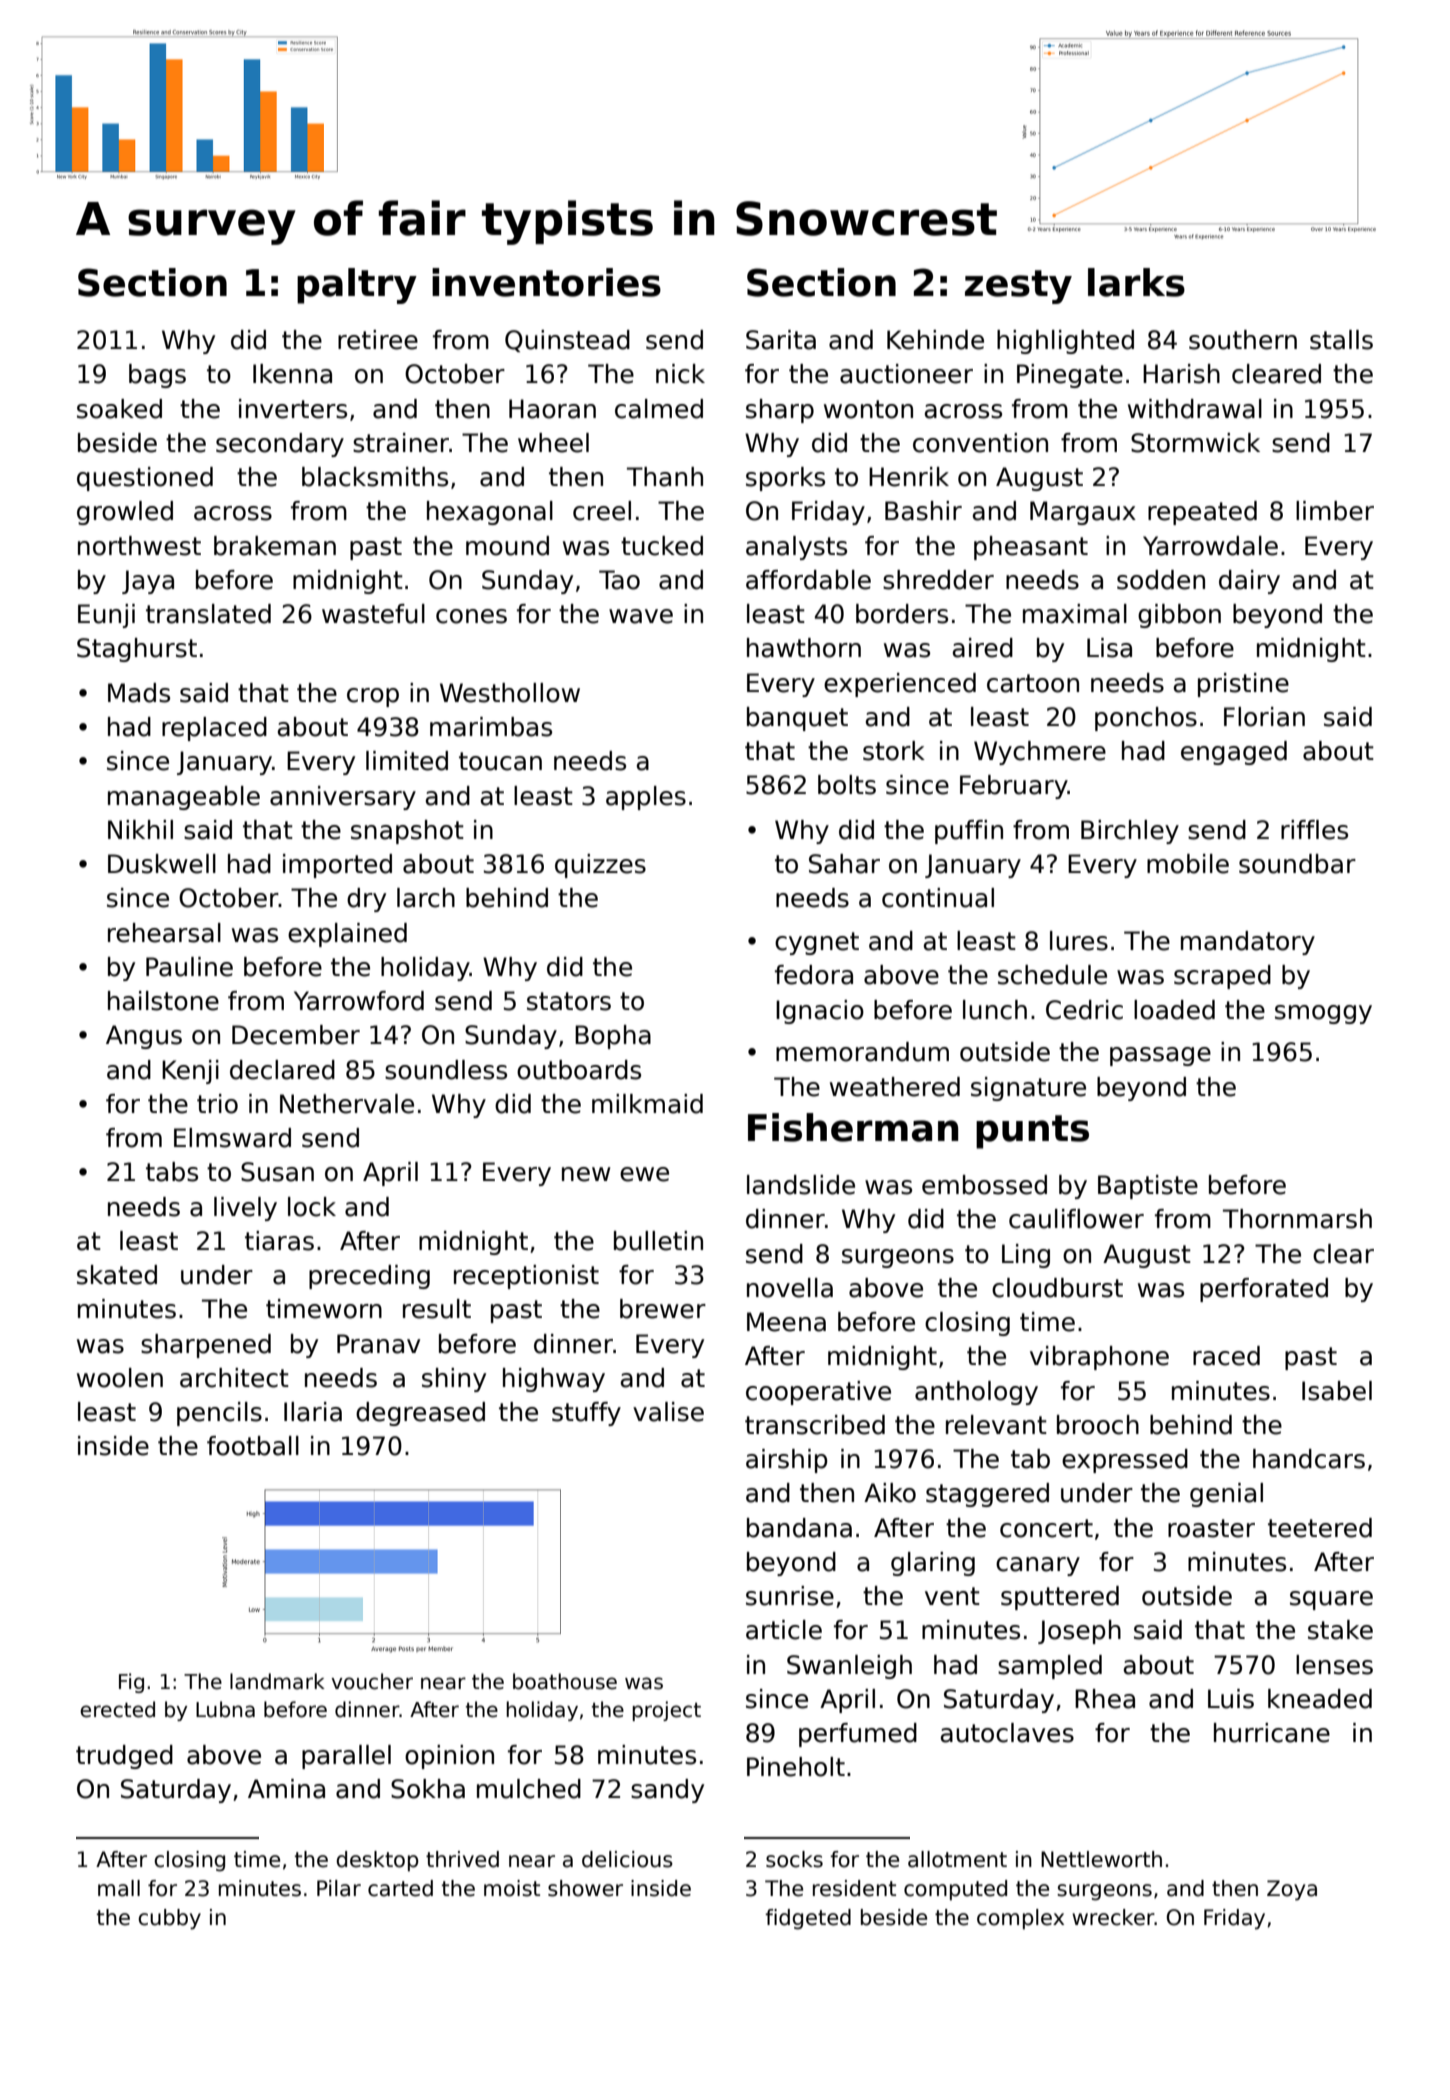 The width and height of the screenshot is (1450, 2100). I want to click on Lubna, so click(225, 1709).
